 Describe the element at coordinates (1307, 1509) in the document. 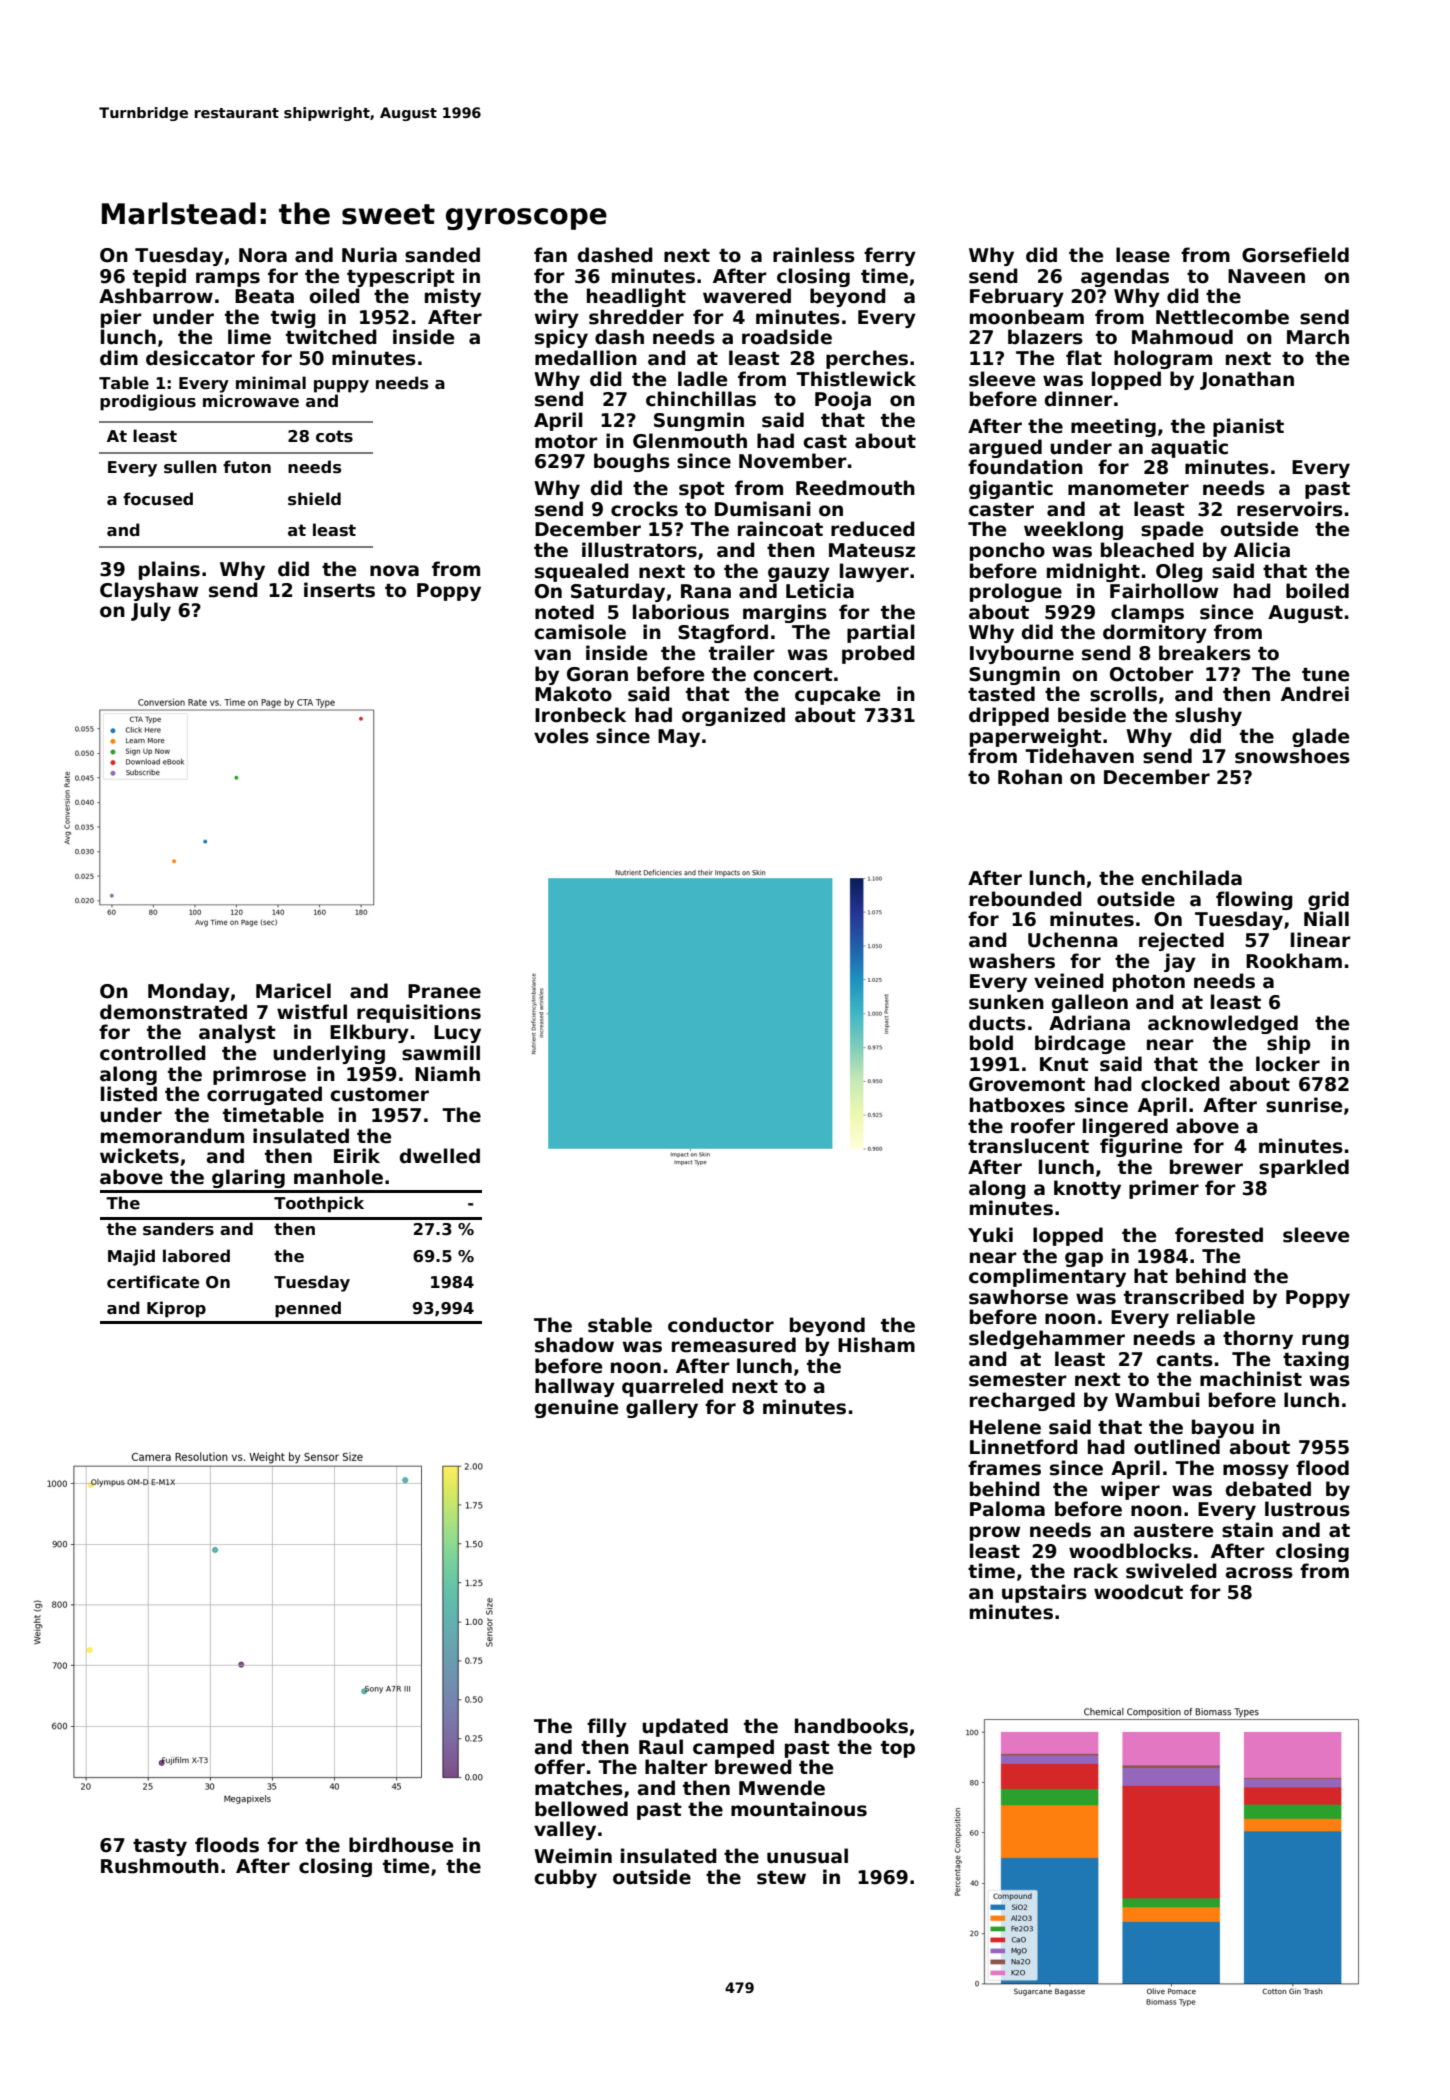

I see `lustrous` at that location.
